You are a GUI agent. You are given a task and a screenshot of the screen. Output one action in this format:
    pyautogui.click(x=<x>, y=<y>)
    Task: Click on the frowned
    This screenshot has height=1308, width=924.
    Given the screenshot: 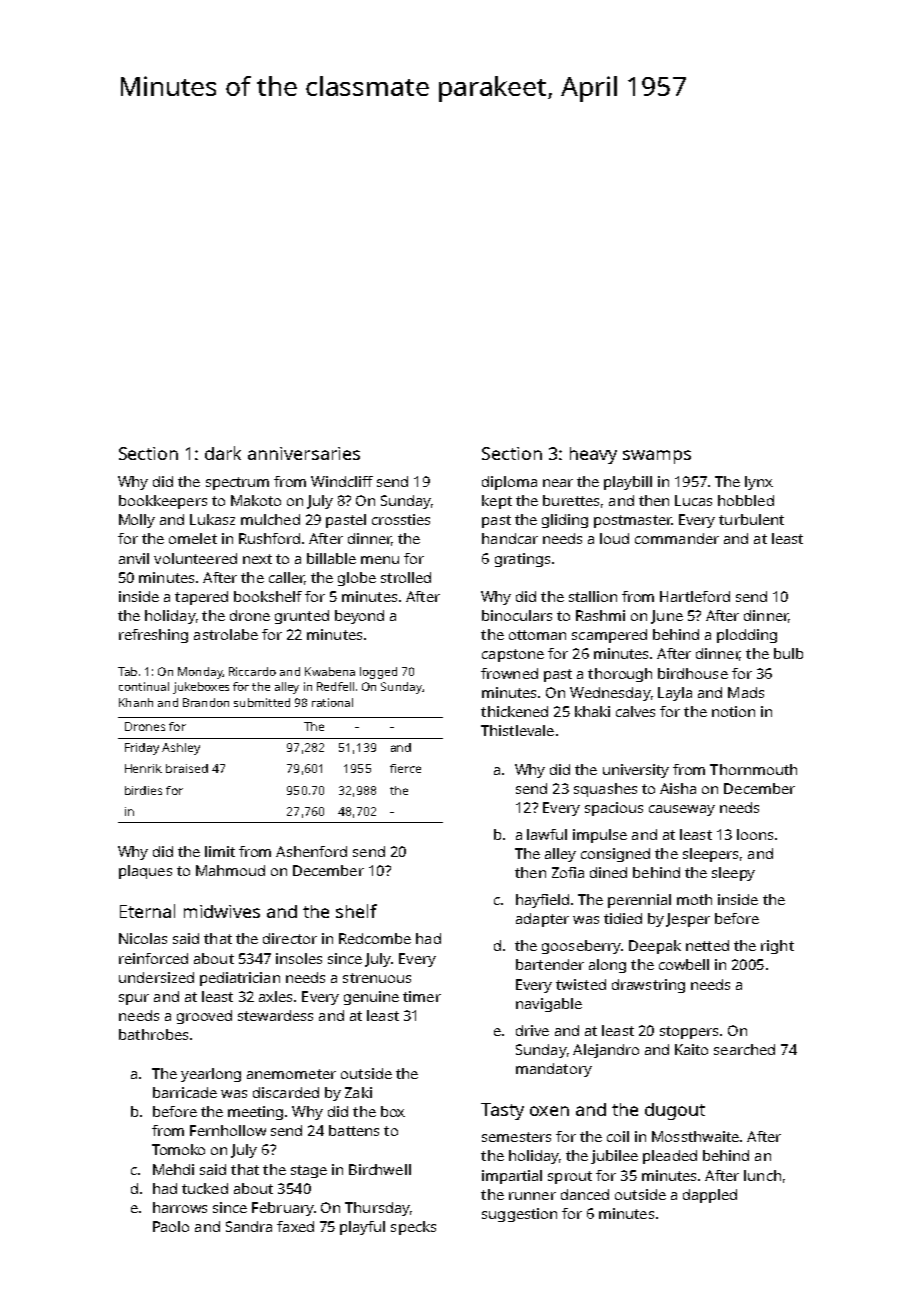 What is the action you would take?
    pyautogui.click(x=509, y=673)
